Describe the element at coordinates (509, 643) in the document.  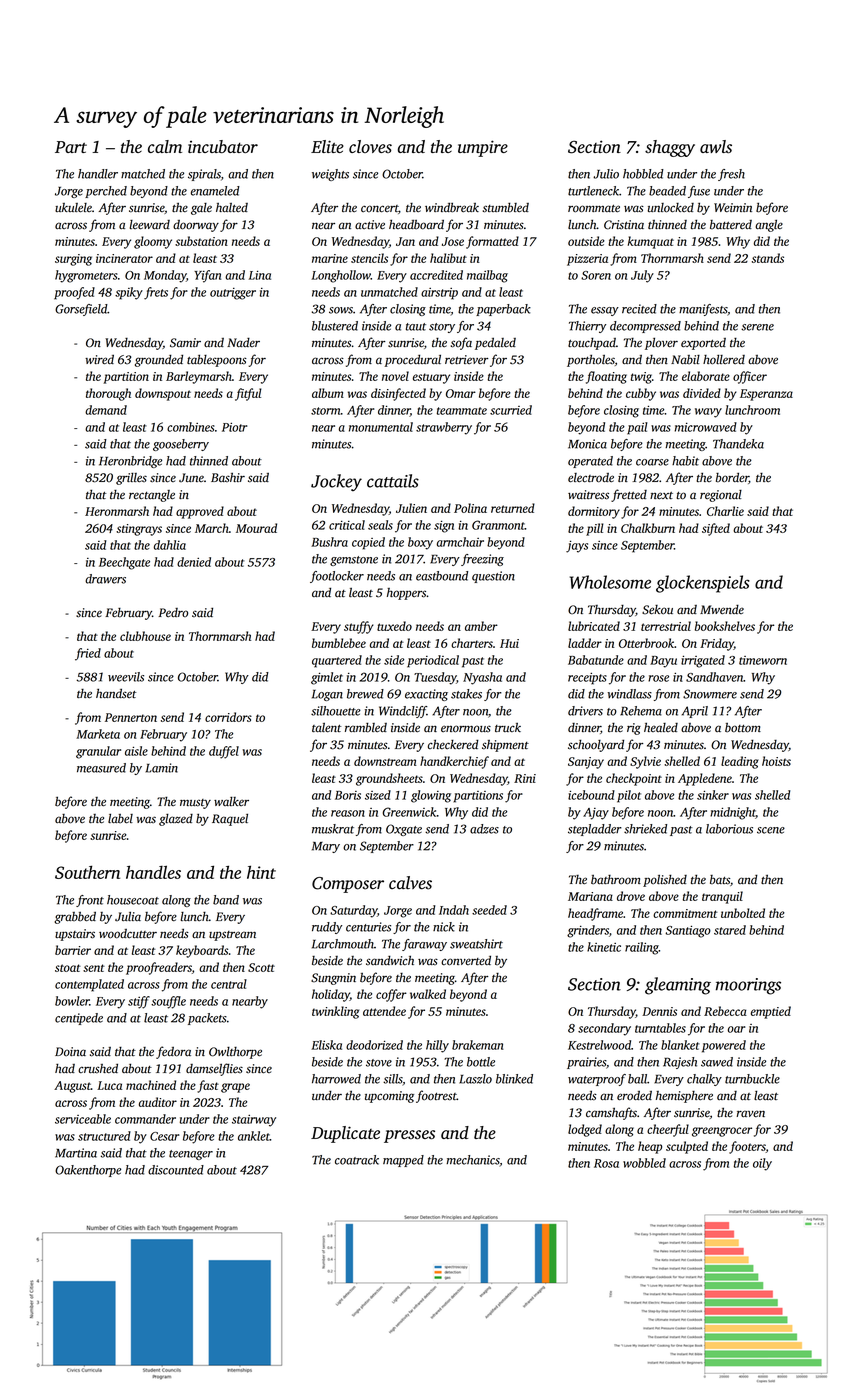
I see `Hui` at that location.
